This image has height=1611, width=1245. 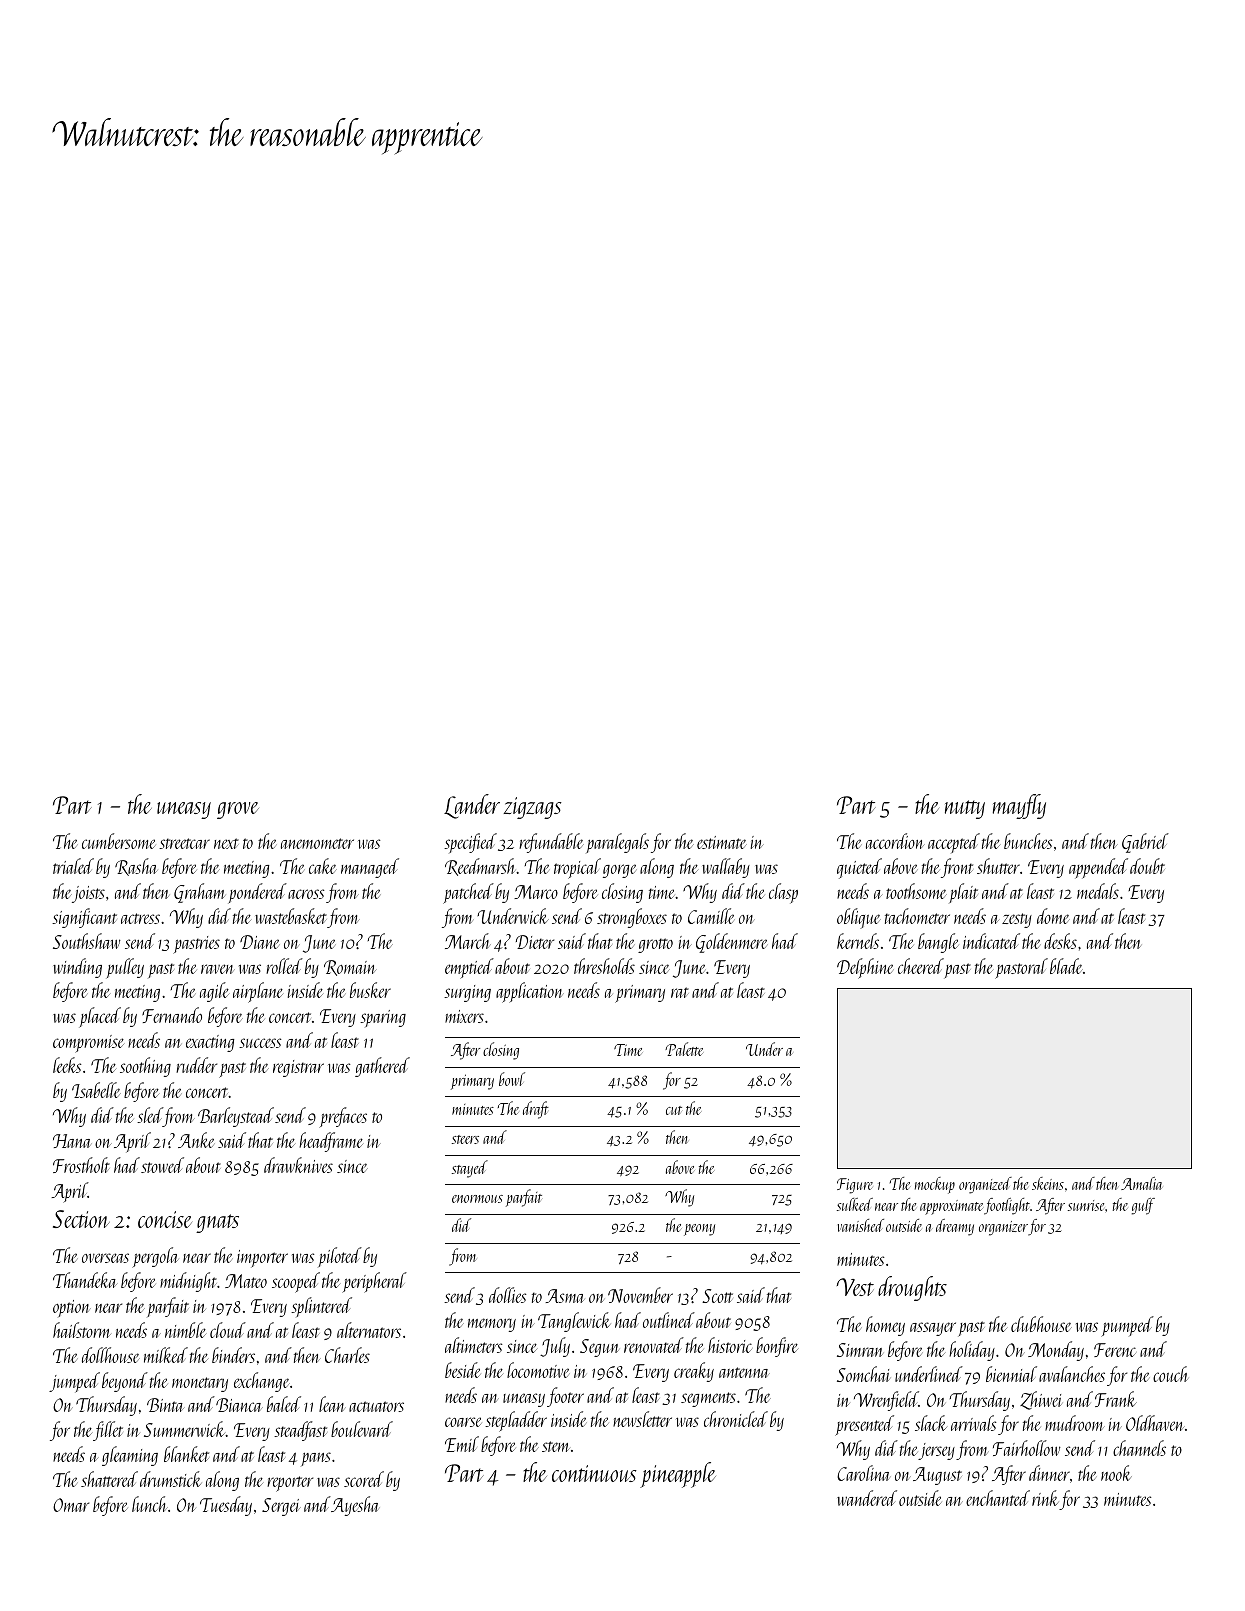 I want to click on cheered, so click(x=921, y=966).
